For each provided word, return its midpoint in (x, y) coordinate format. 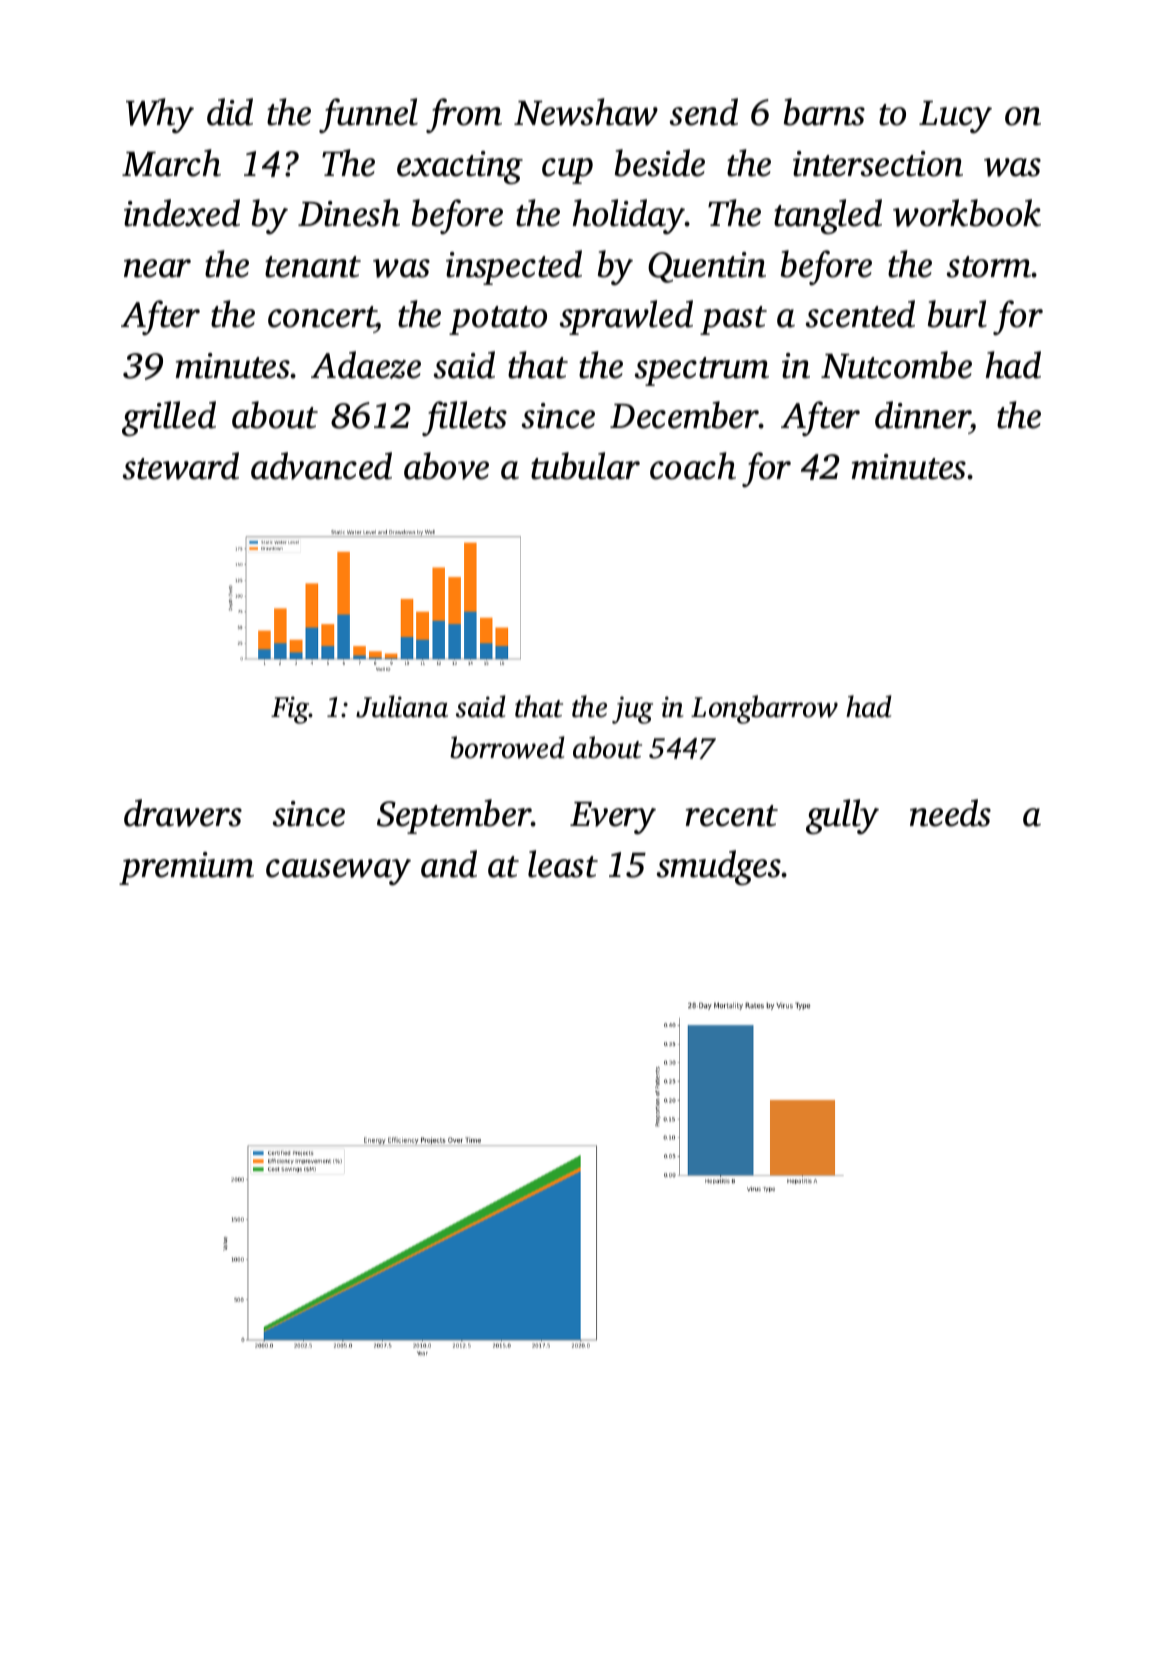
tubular (585, 466)
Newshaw (586, 112)
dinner (922, 415)
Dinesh (349, 213)
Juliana (402, 706)
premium (186, 868)
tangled (828, 217)
